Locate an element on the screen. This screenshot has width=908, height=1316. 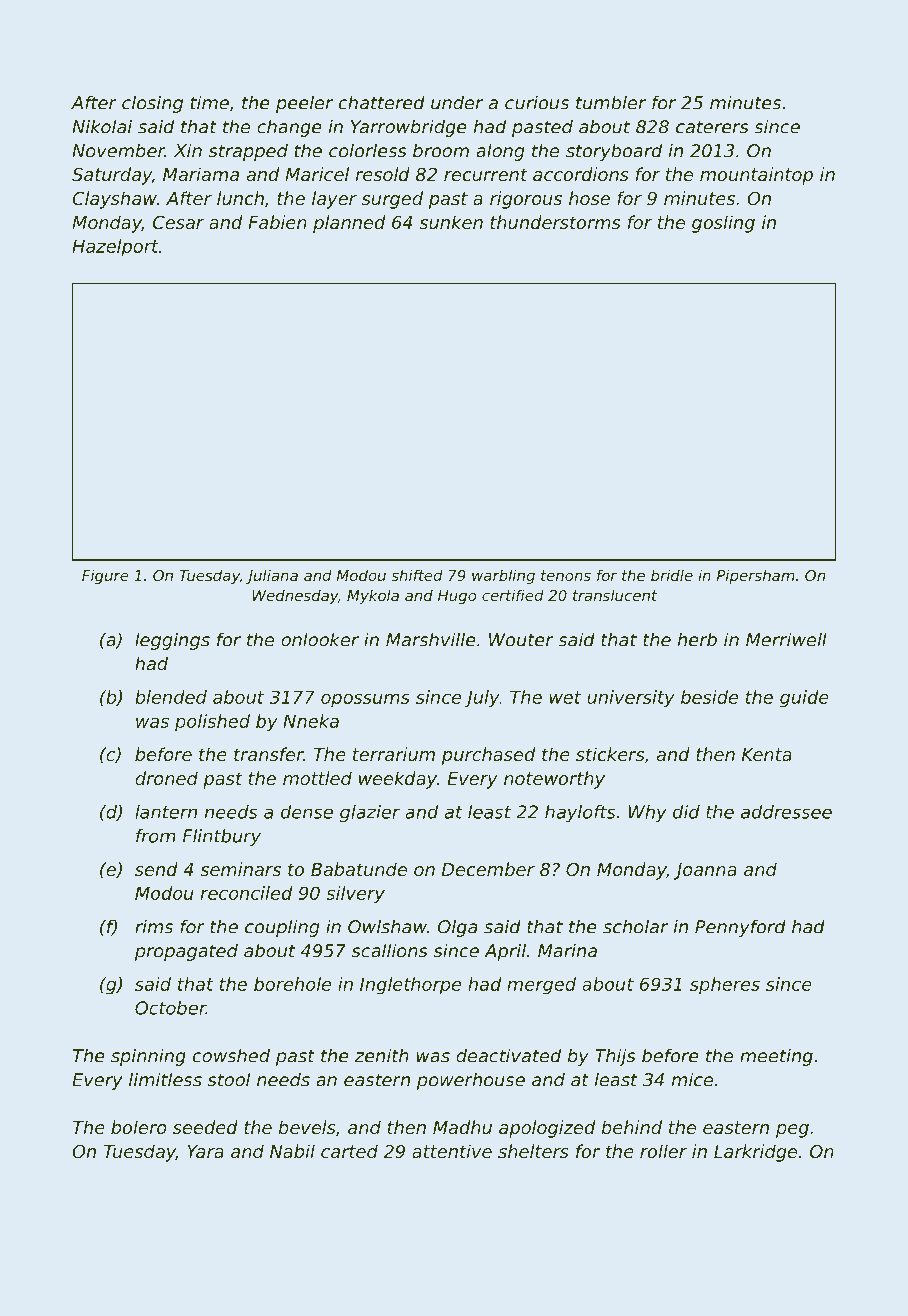
tenons is located at coordinates (566, 575).
